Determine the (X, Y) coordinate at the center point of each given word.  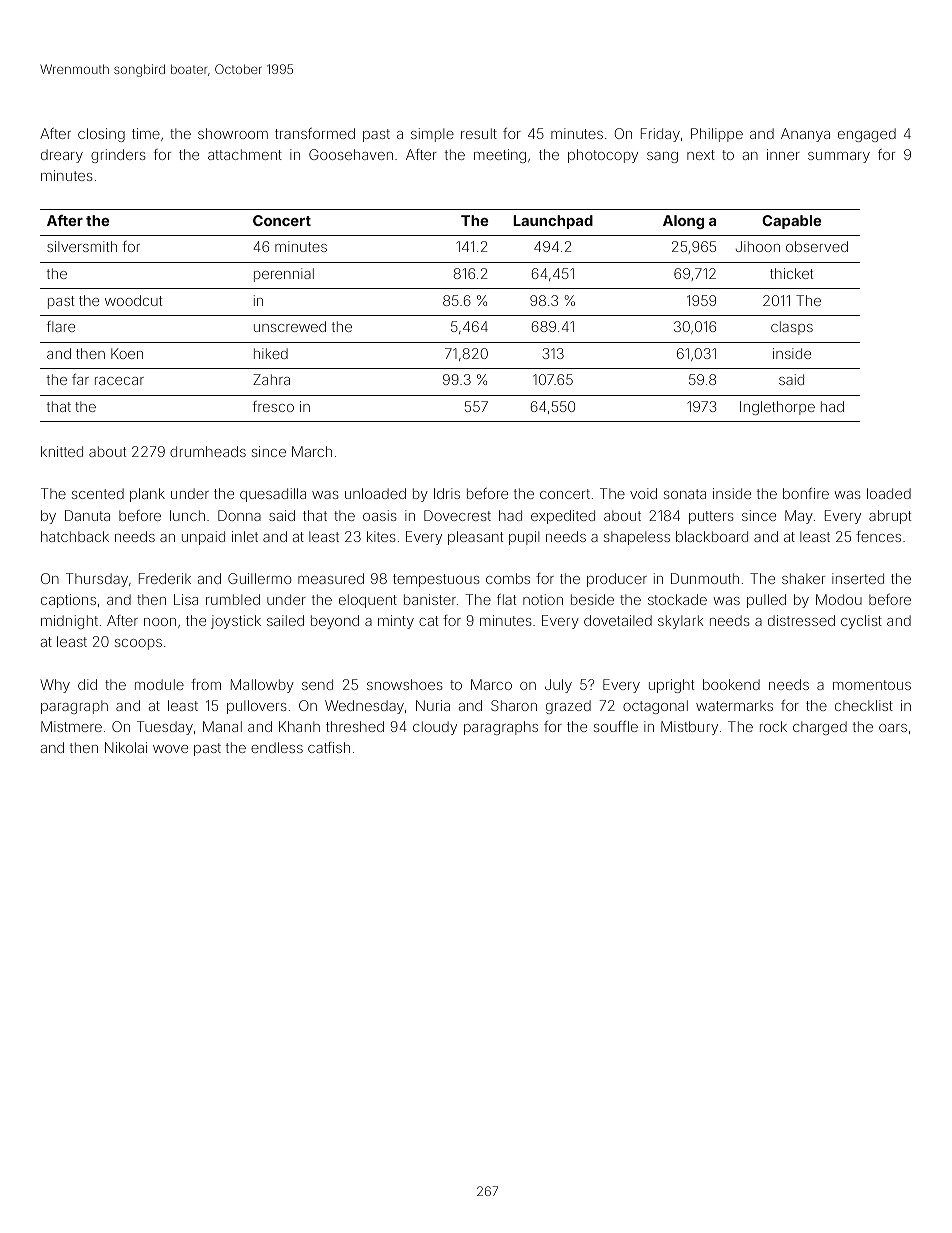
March (312, 451)
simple (432, 135)
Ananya (805, 135)
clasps (792, 328)
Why (55, 686)
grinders (118, 156)
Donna (239, 515)
